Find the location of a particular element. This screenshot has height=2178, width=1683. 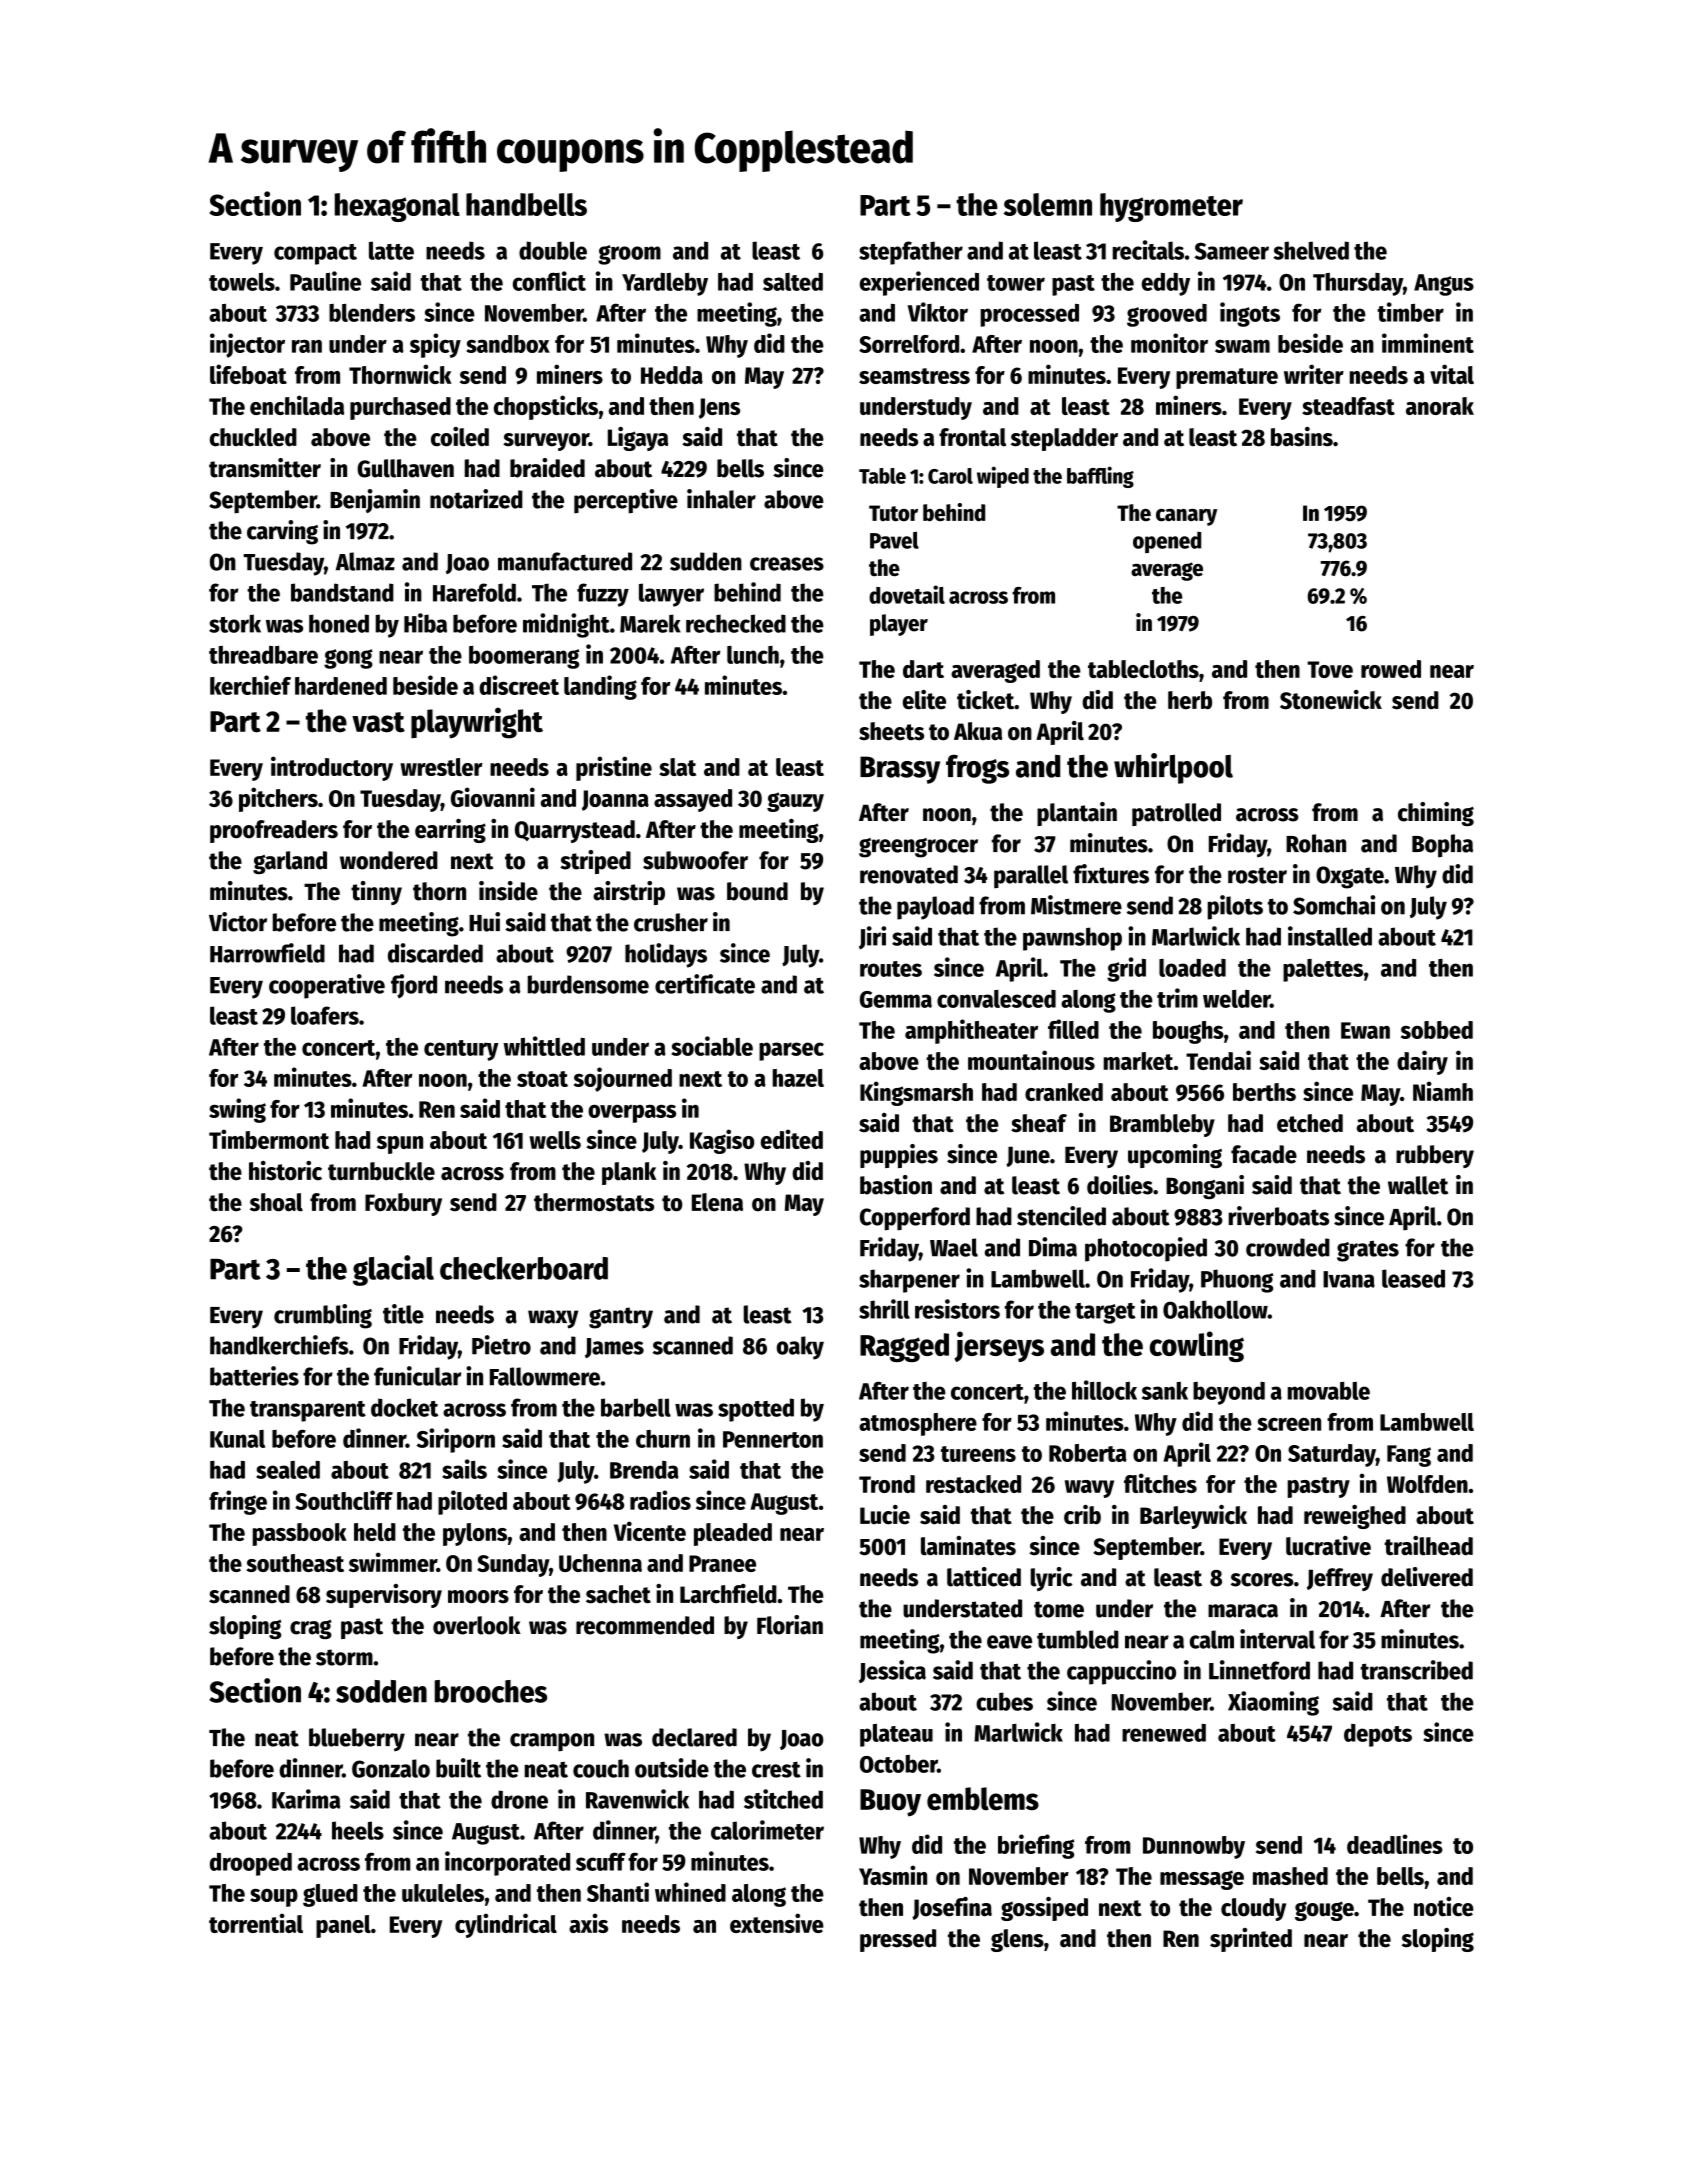

hygrometer is located at coordinates (1171, 207).
